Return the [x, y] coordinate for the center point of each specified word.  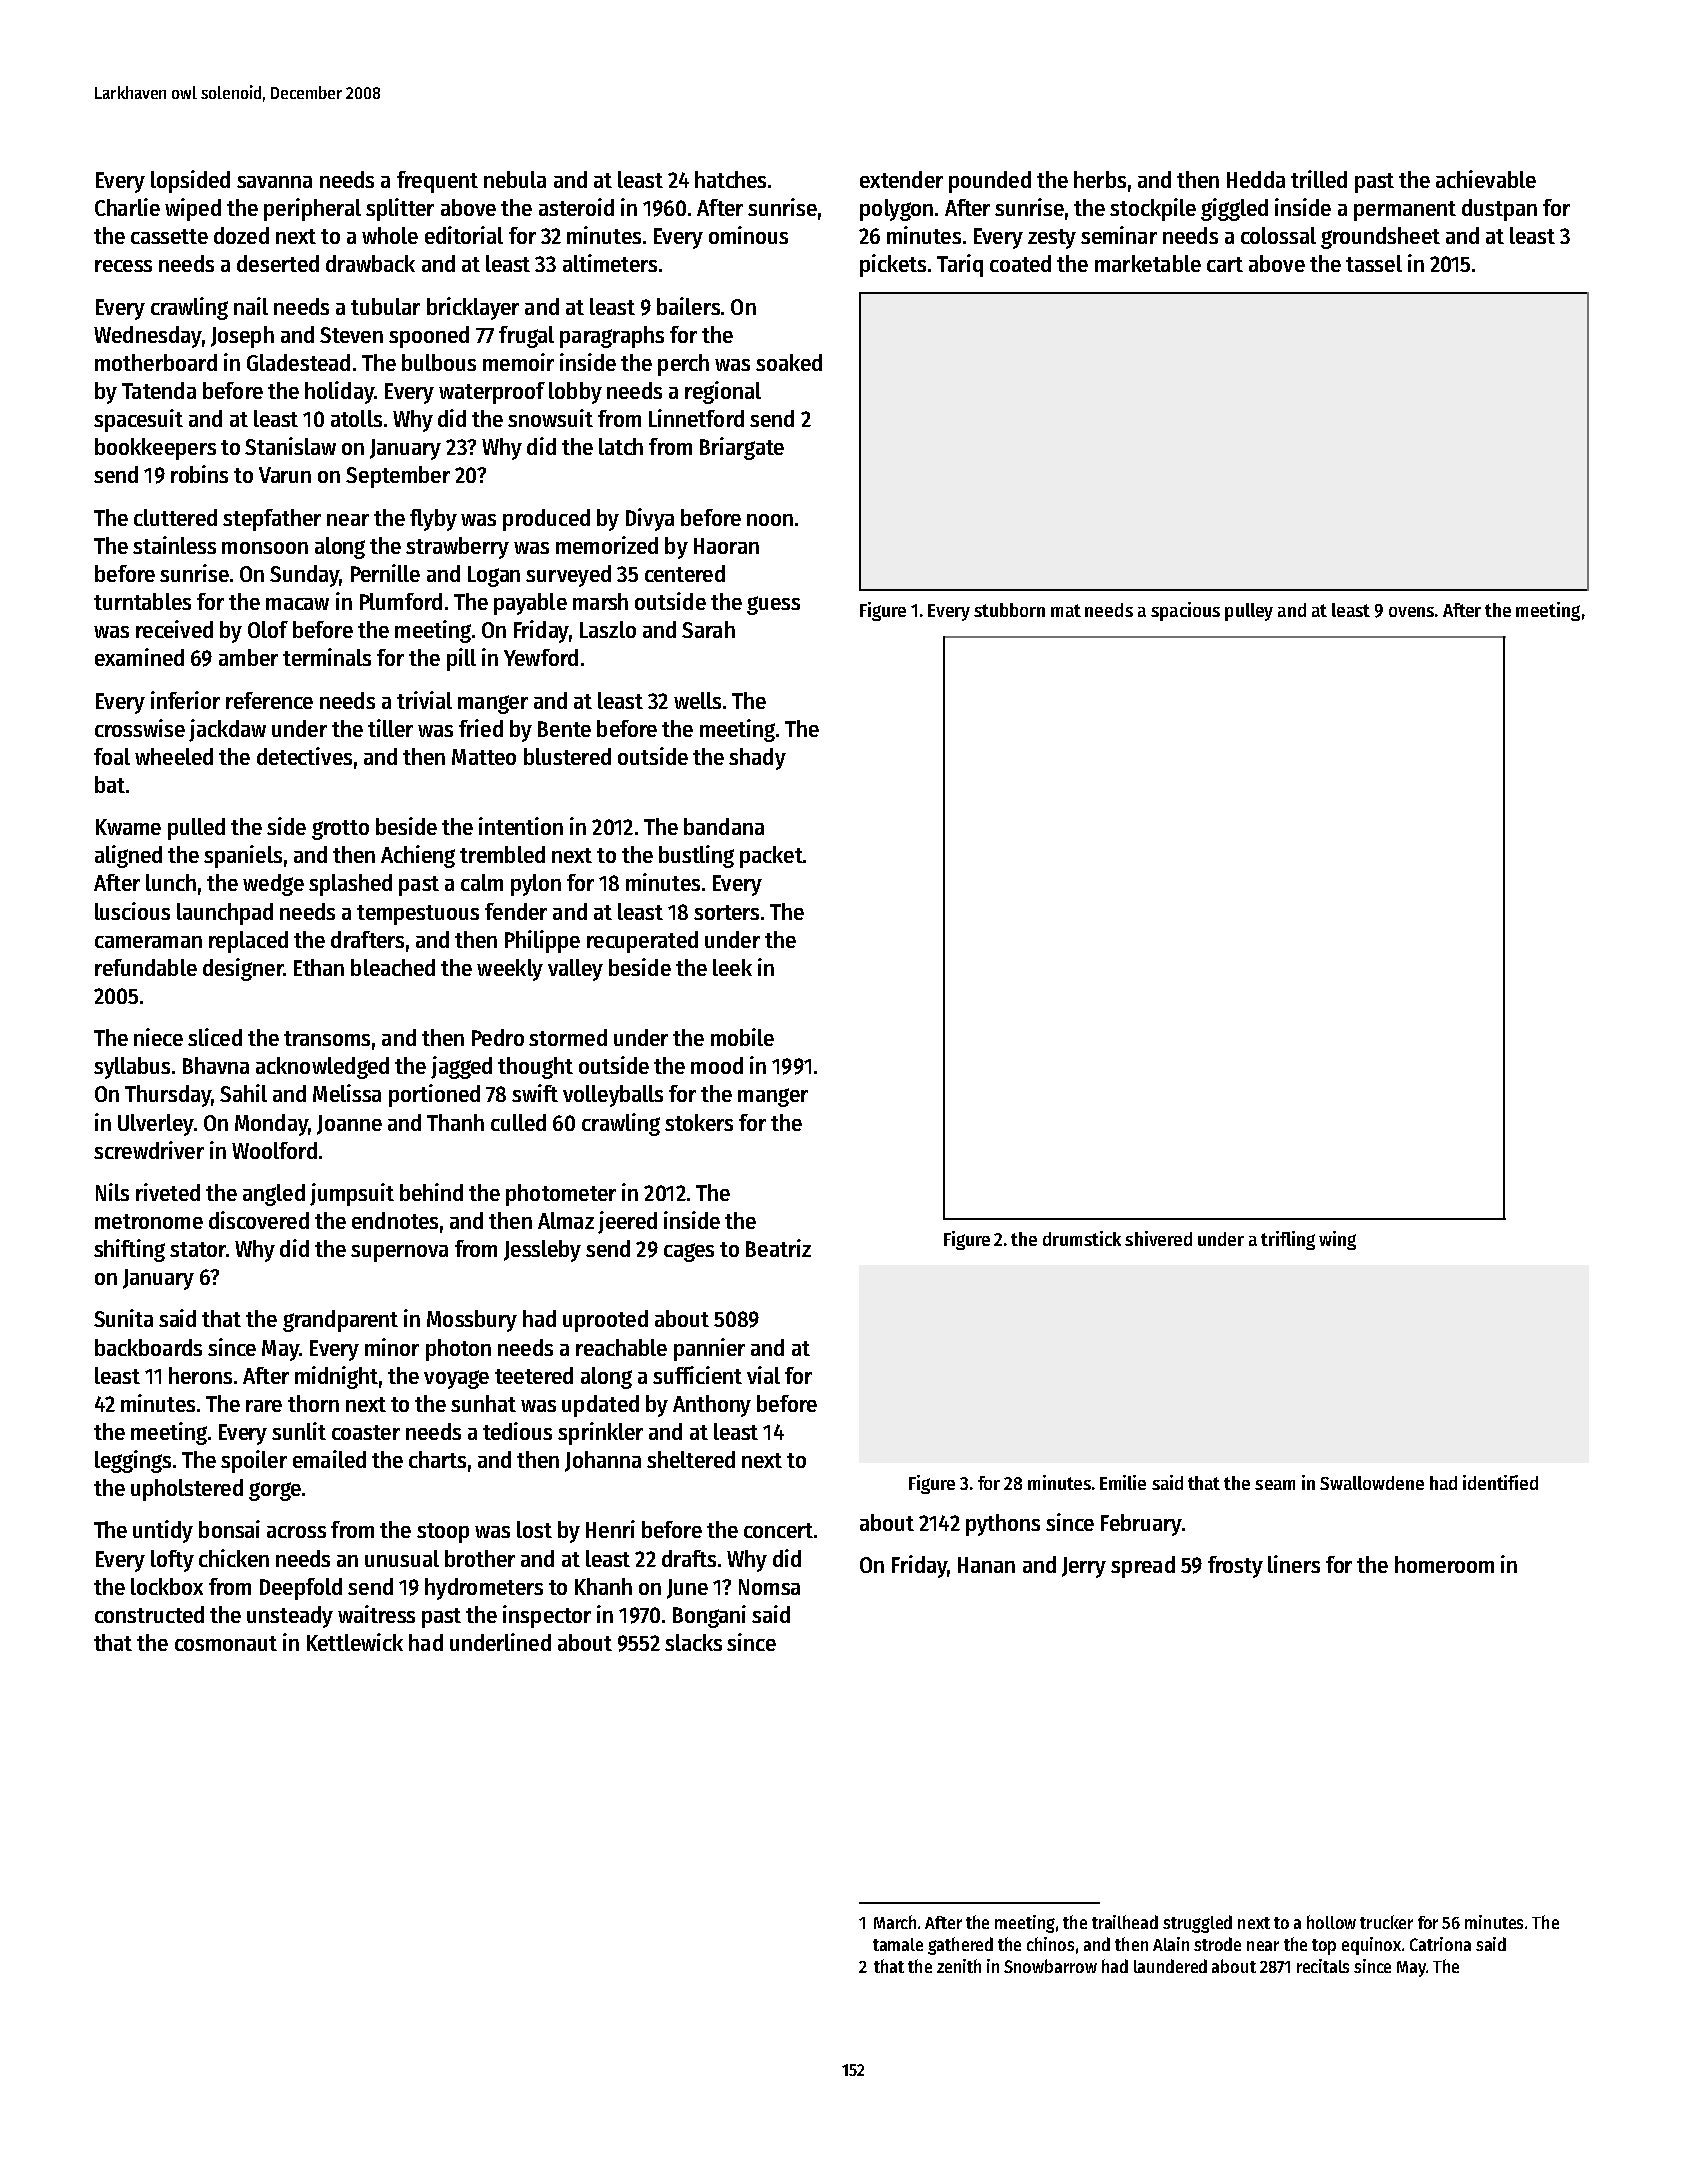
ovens [1411, 612]
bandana [724, 826]
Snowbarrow [1050, 1966]
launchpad [225, 914]
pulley [1249, 612]
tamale [898, 1944]
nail [251, 306]
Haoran [726, 546]
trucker [1386, 1922]
